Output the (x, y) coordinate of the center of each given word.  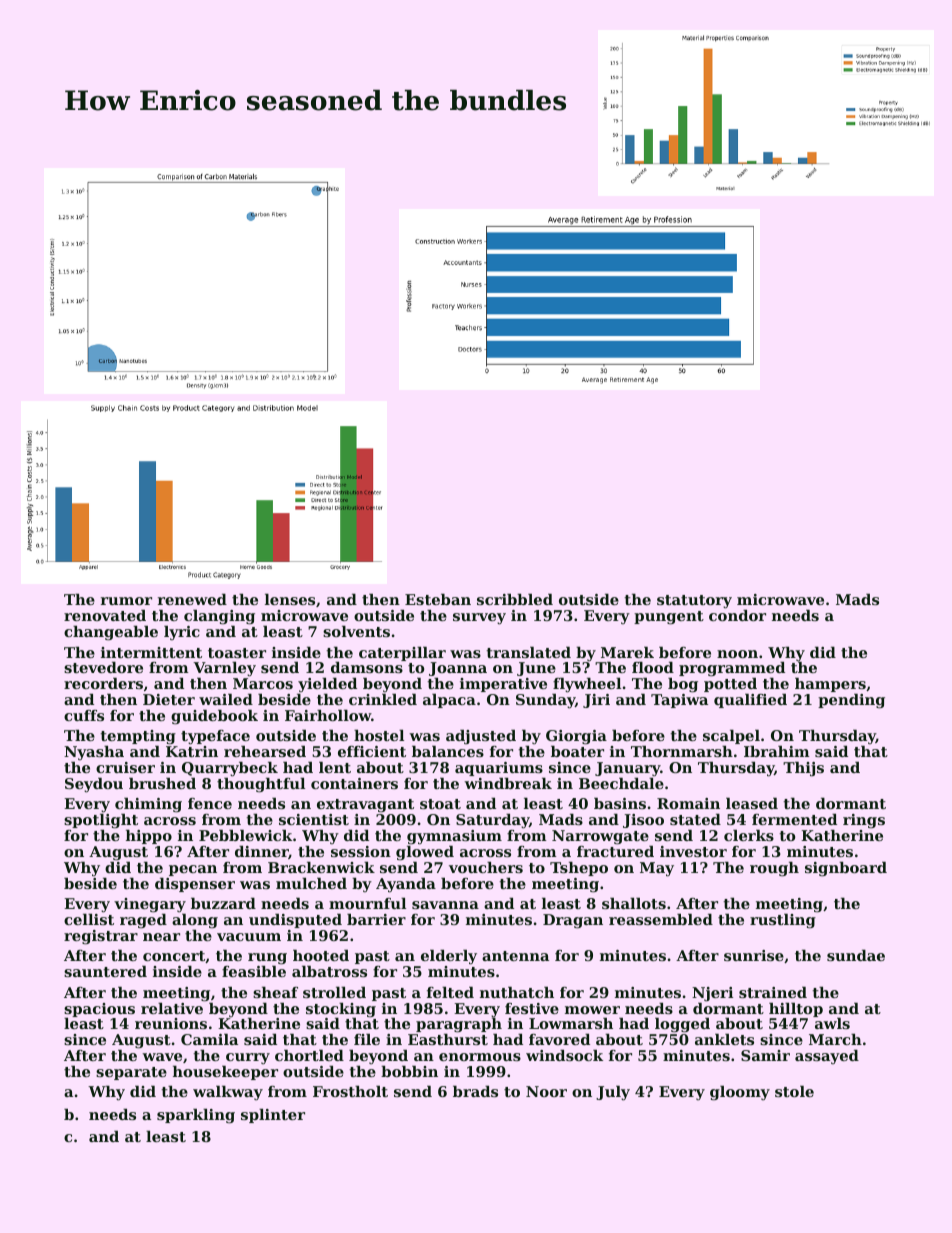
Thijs (803, 769)
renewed (192, 599)
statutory (694, 602)
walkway (228, 1093)
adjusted (481, 737)
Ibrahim (777, 751)
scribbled (515, 599)
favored (559, 1039)
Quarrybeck (230, 769)
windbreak (508, 783)
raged (143, 921)
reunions (171, 1023)
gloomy (740, 1093)
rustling (783, 921)
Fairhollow (328, 715)
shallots (634, 903)
